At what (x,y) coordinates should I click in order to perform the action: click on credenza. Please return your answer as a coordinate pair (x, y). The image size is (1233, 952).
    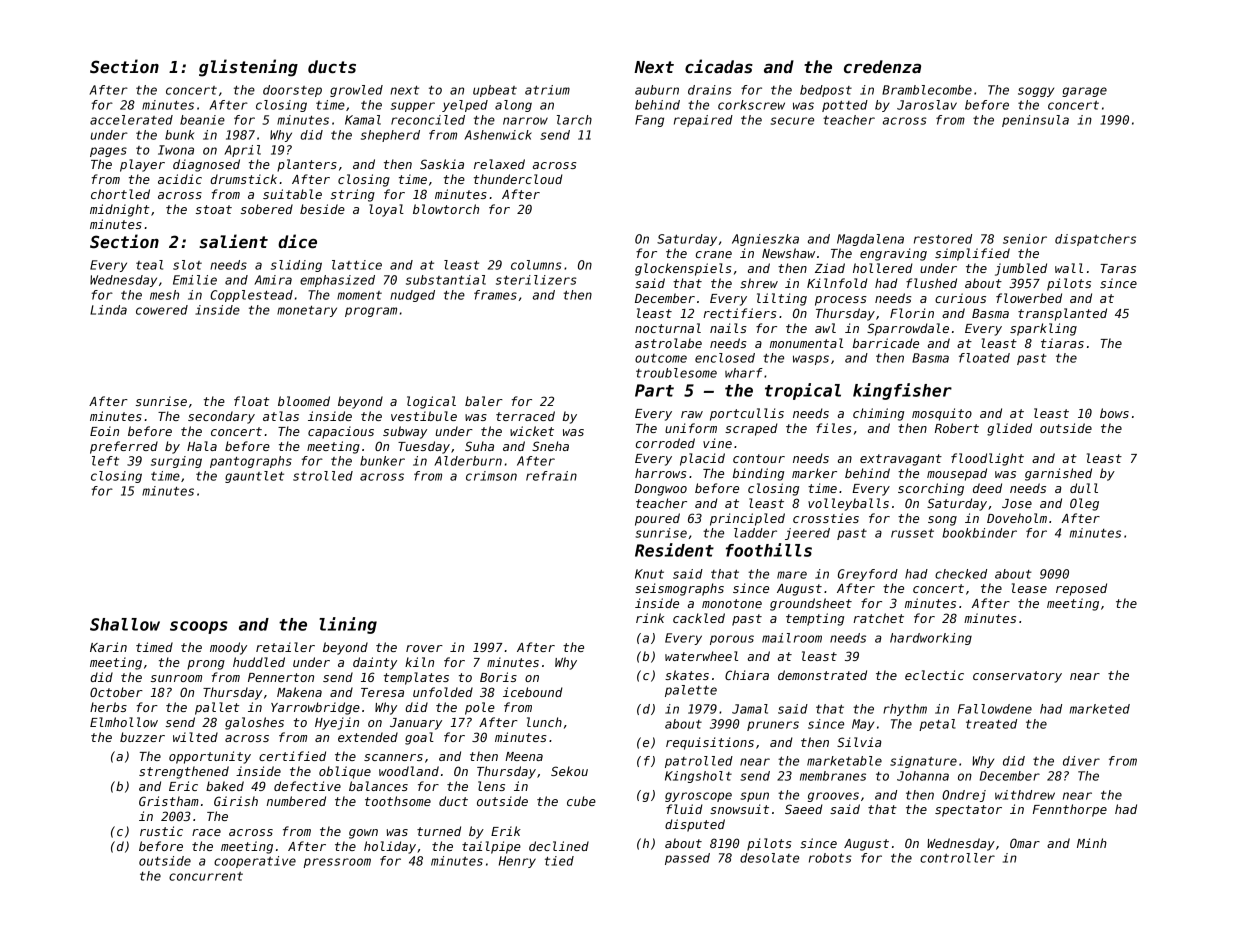
    Looking at the image, I should click on (882, 67).
